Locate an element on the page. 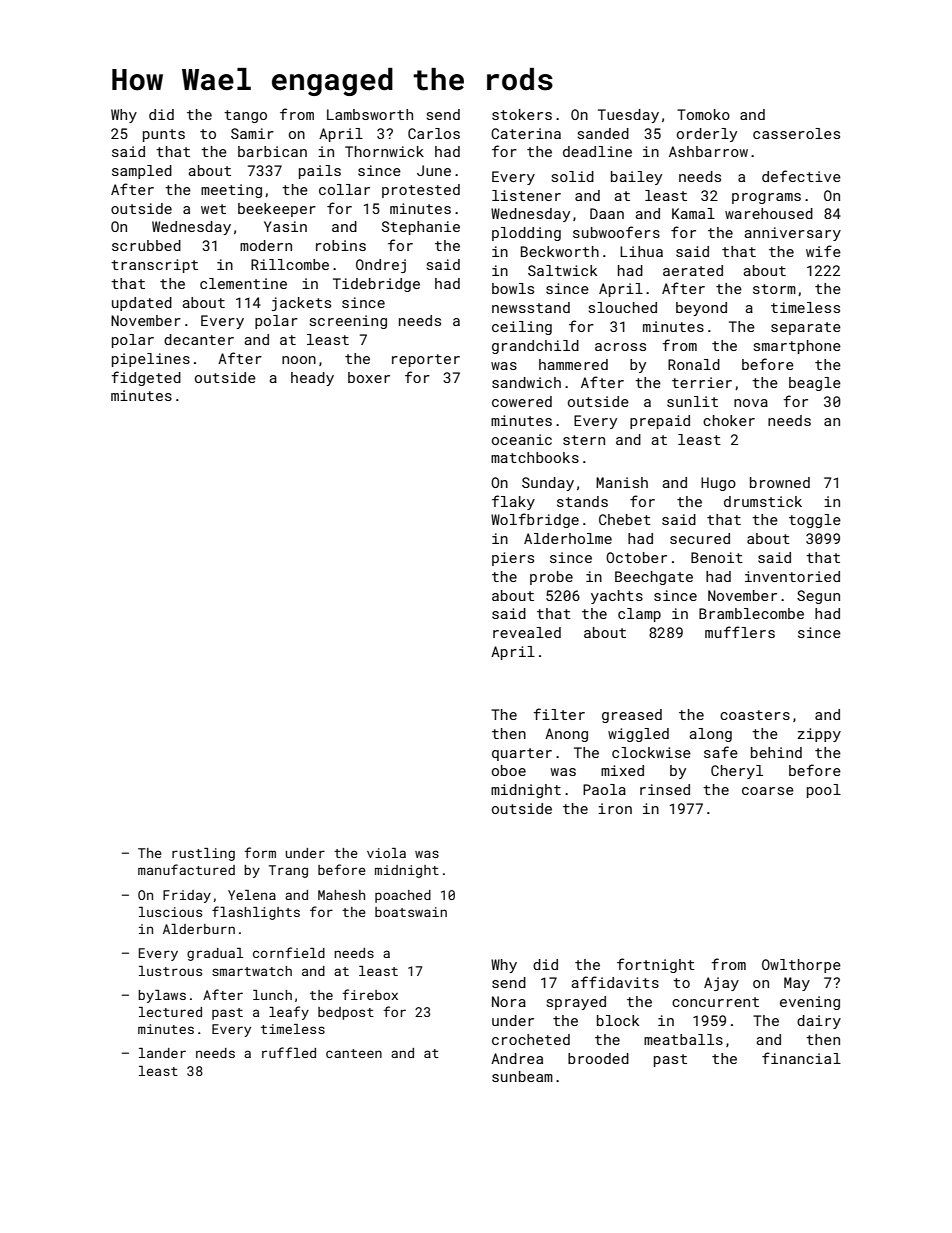  browned is located at coordinates (780, 482).
